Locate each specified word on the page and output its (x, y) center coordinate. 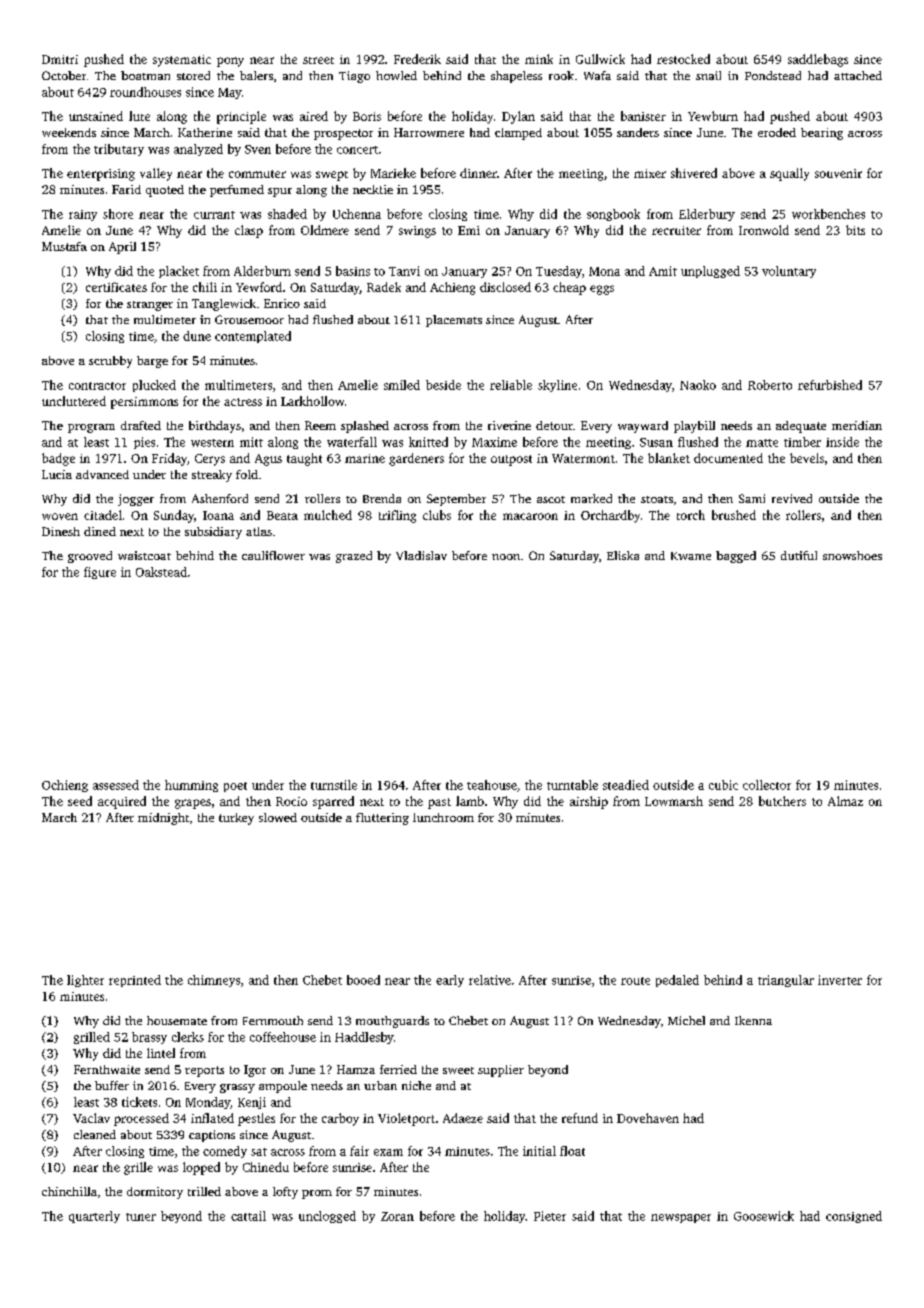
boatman (145, 75)
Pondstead (773, 75)
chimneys (214, 981)
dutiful (799, 555)
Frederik (417, 59)
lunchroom (443, 817)
